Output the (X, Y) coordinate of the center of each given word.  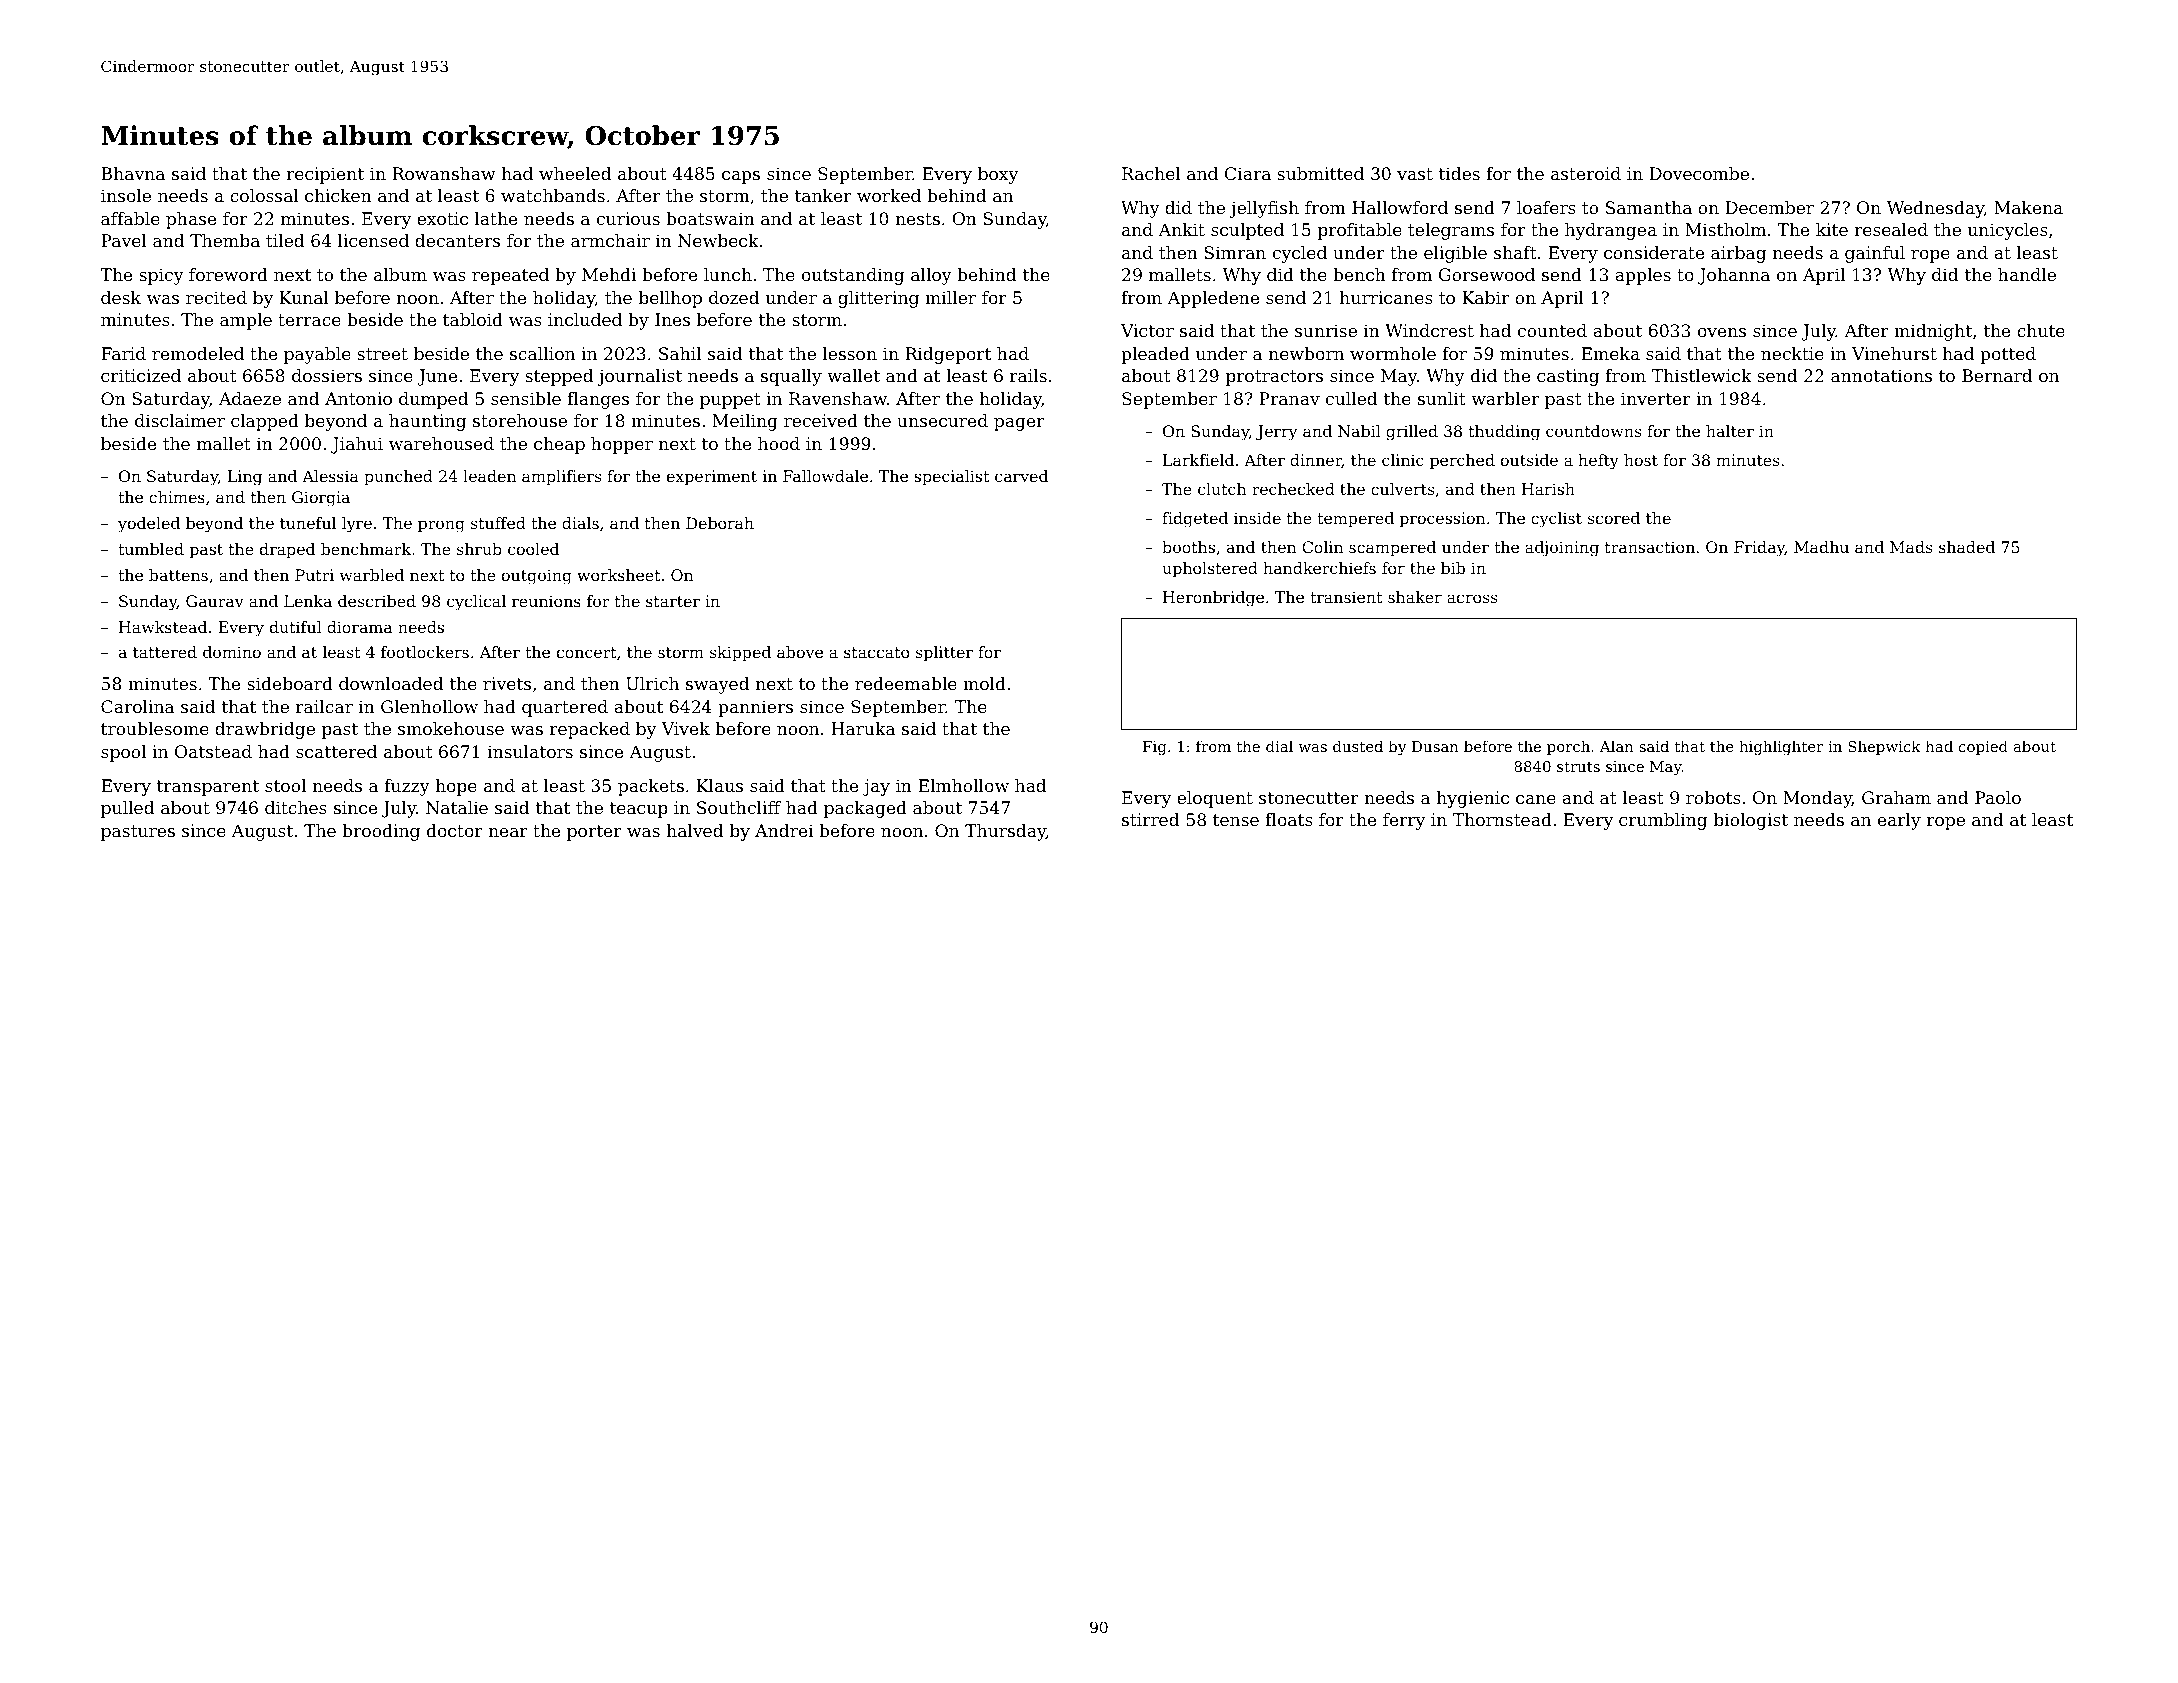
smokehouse (451, 728)
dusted (1358, 746)
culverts (1402, 489)
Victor (1147, 330)
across (1472, 598)
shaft (1515, 252)
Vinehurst (1894, 353)
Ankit (1181, 229)
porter (594, 833)
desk (121, 297)
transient (1346, 597)
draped (287, 551)
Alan (1616, 746)
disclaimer (180, 420)
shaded (1967, 547)
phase (191, 220)
